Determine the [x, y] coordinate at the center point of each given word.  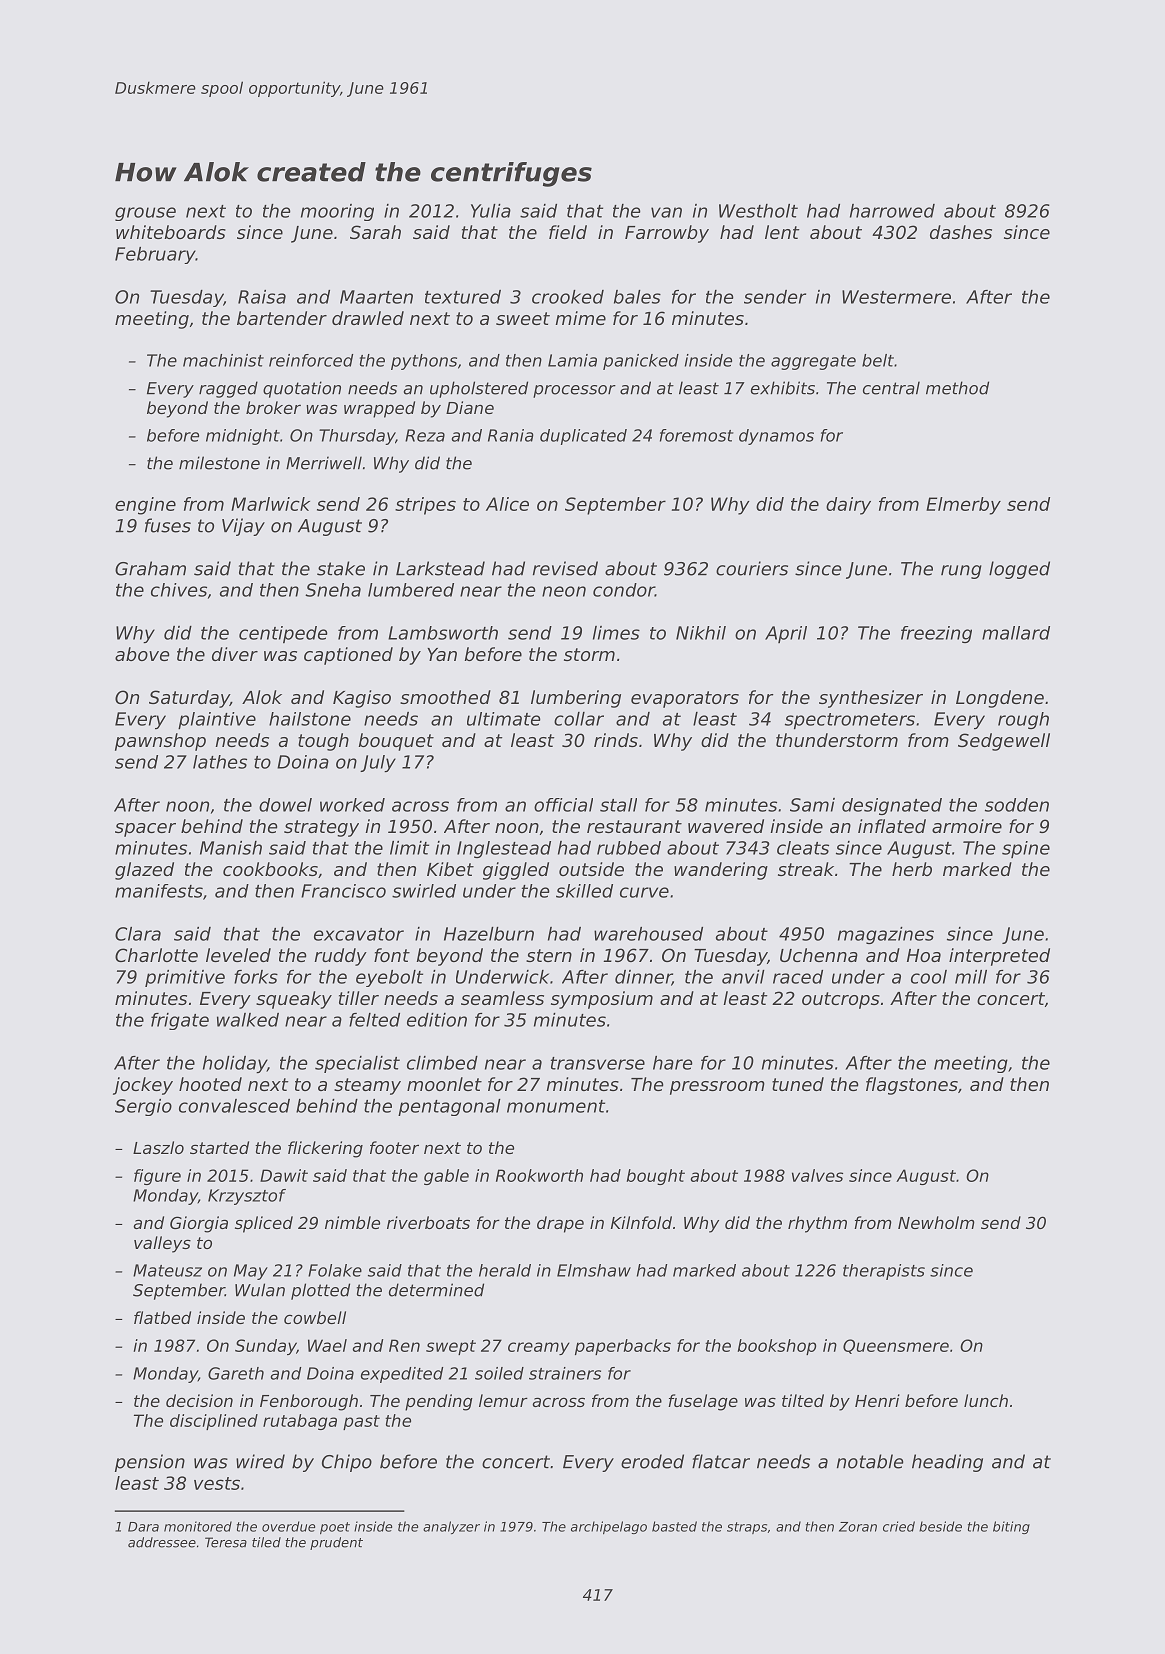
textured [463, 297]
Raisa [262, 297]
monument [556, 1106]
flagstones [912, 1086]
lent [782, 232]
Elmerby [963, 506]
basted [674, 1526]
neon [564, 591]
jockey [143, 1086]
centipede [283, 634]
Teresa [226, 1542]
